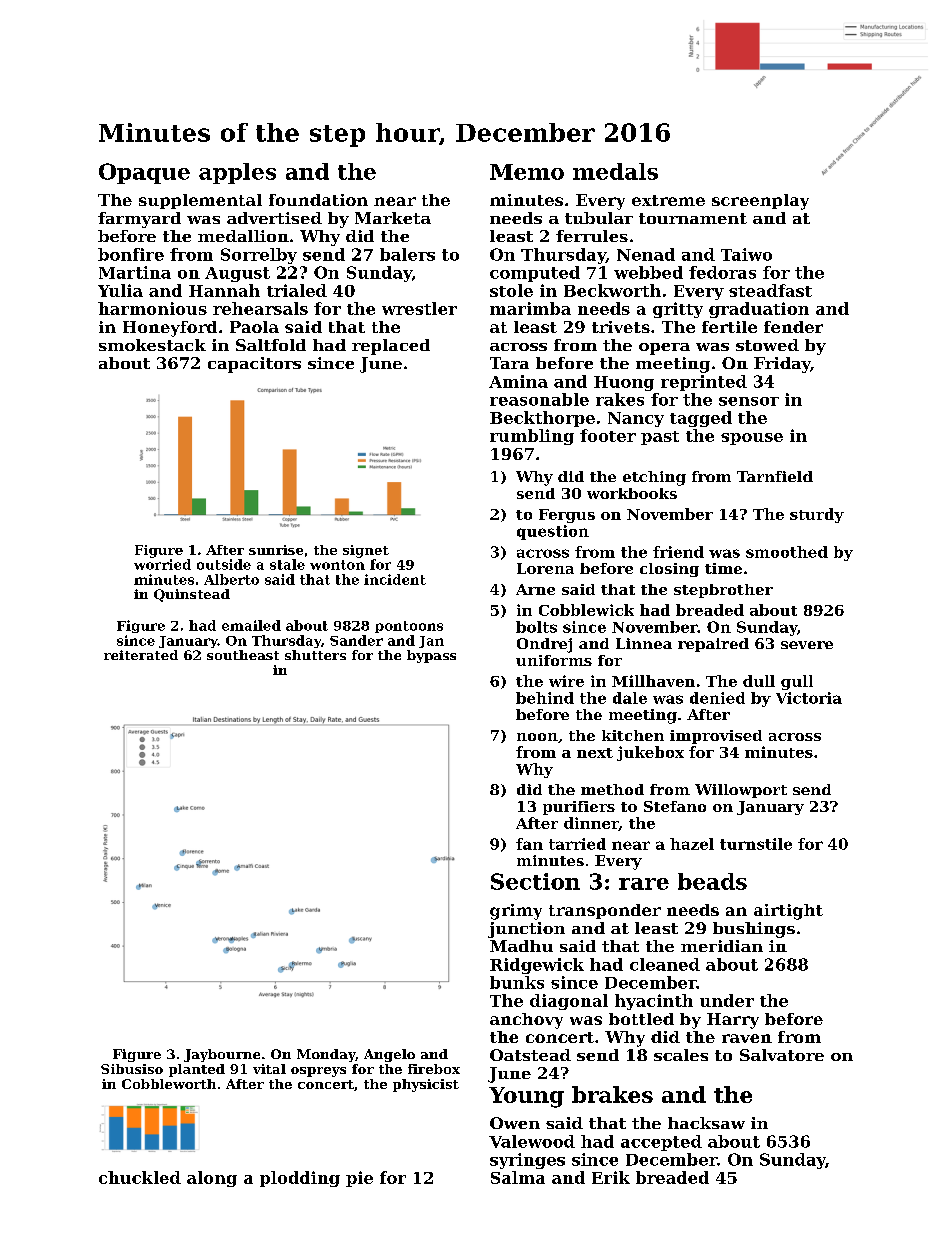  I want to click on stole, so click(511, 290).
